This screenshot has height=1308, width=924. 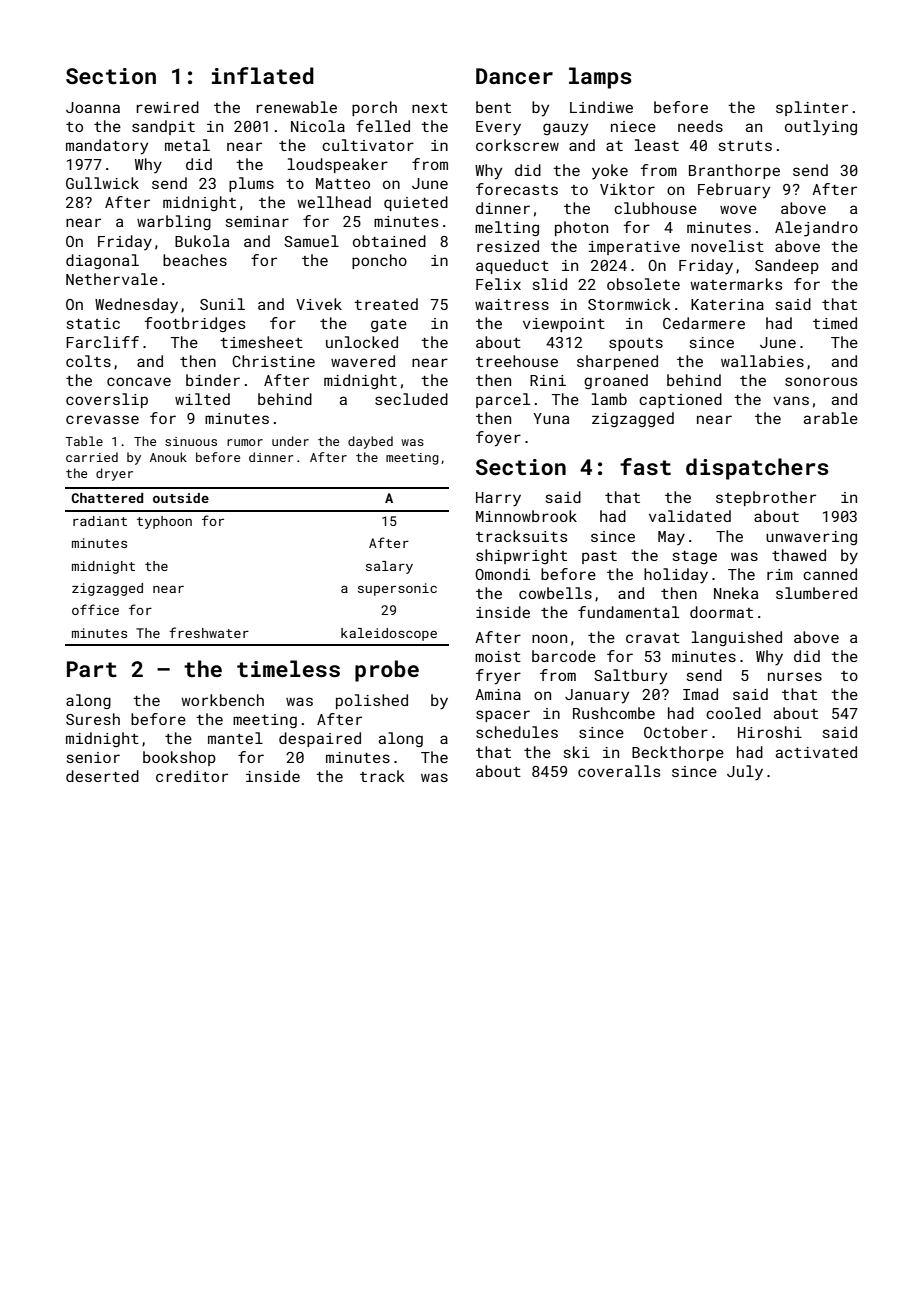 What do you see at coordinates (514, 76) in the screenshot?
I see `Dancer` at bounding box center [514, 76].
